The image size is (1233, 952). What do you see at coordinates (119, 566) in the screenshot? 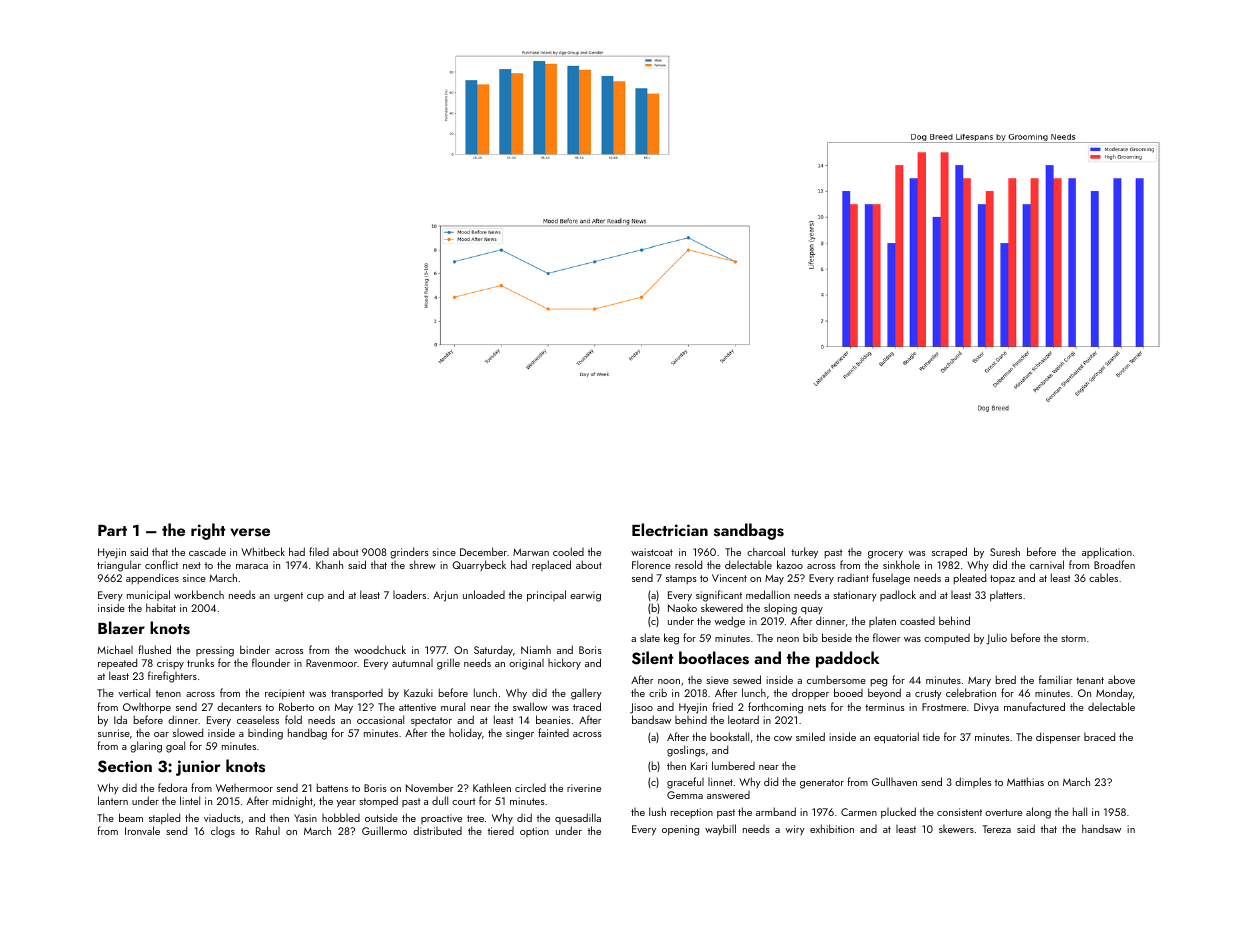
I see `triangular` at bounding box center [119, 566].
